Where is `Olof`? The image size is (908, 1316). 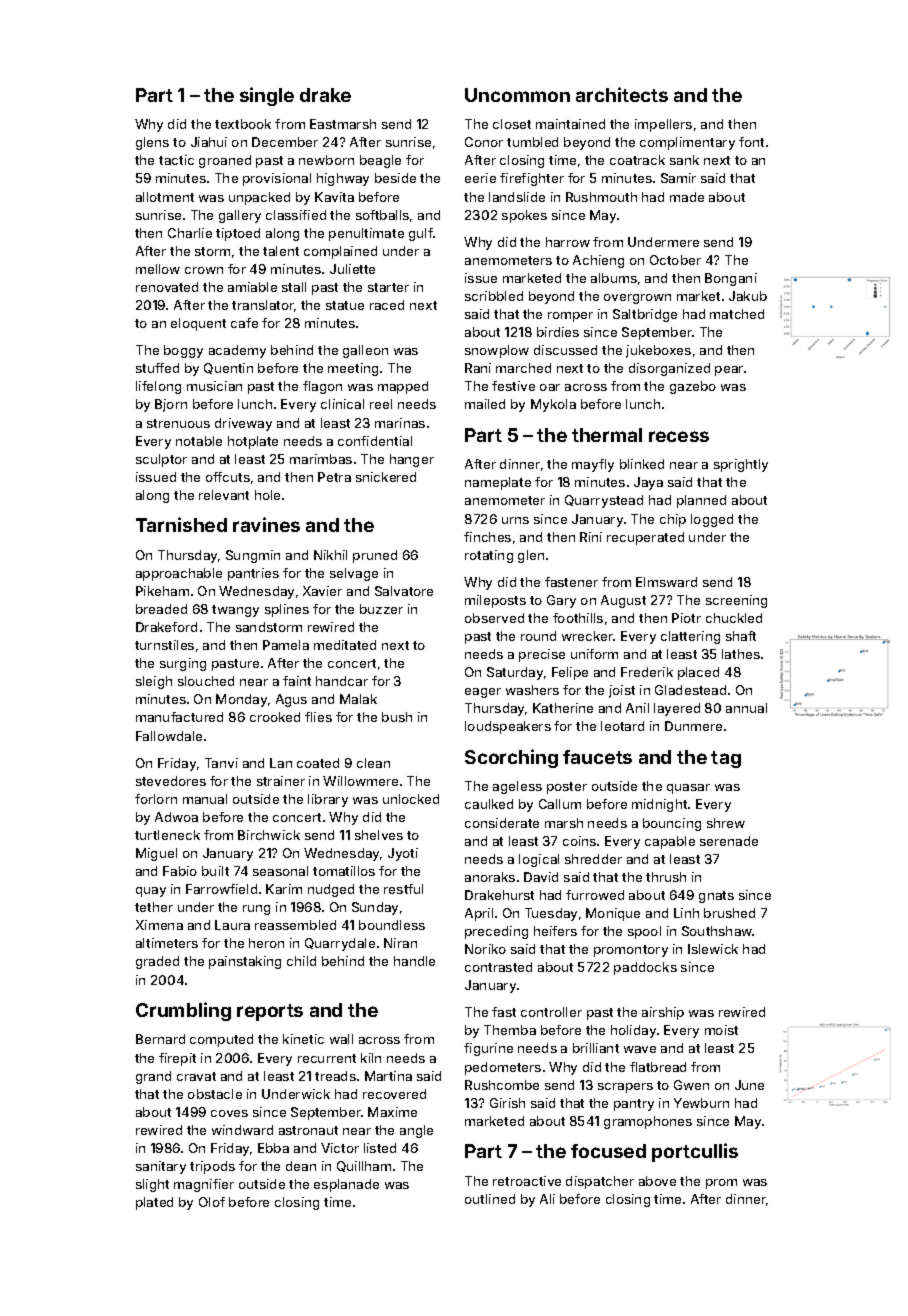 Olof is located at coordinates (212, 1202).
